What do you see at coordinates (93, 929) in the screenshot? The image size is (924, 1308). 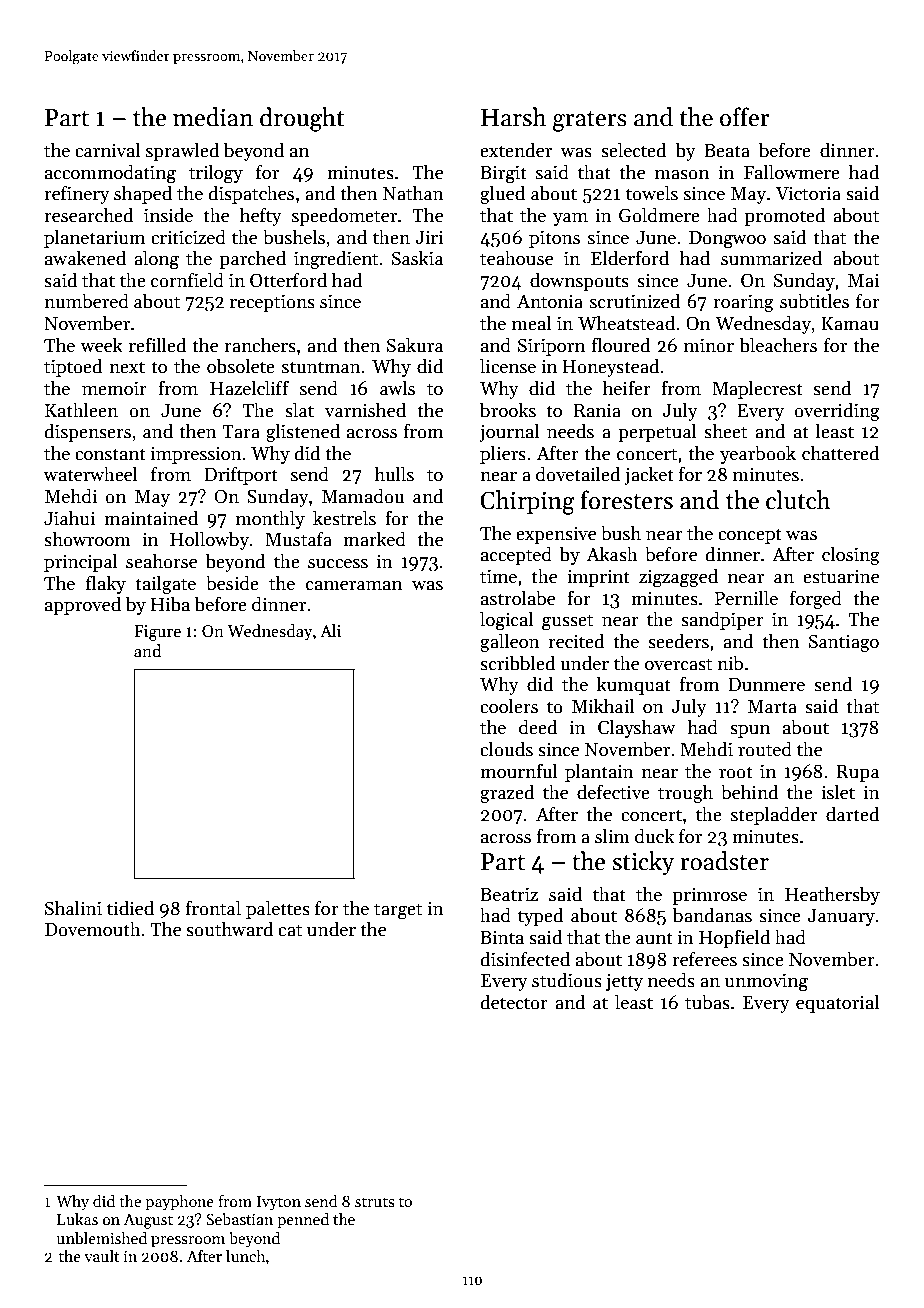 I see `Dovemouth` at bounding box center [93, 929].
